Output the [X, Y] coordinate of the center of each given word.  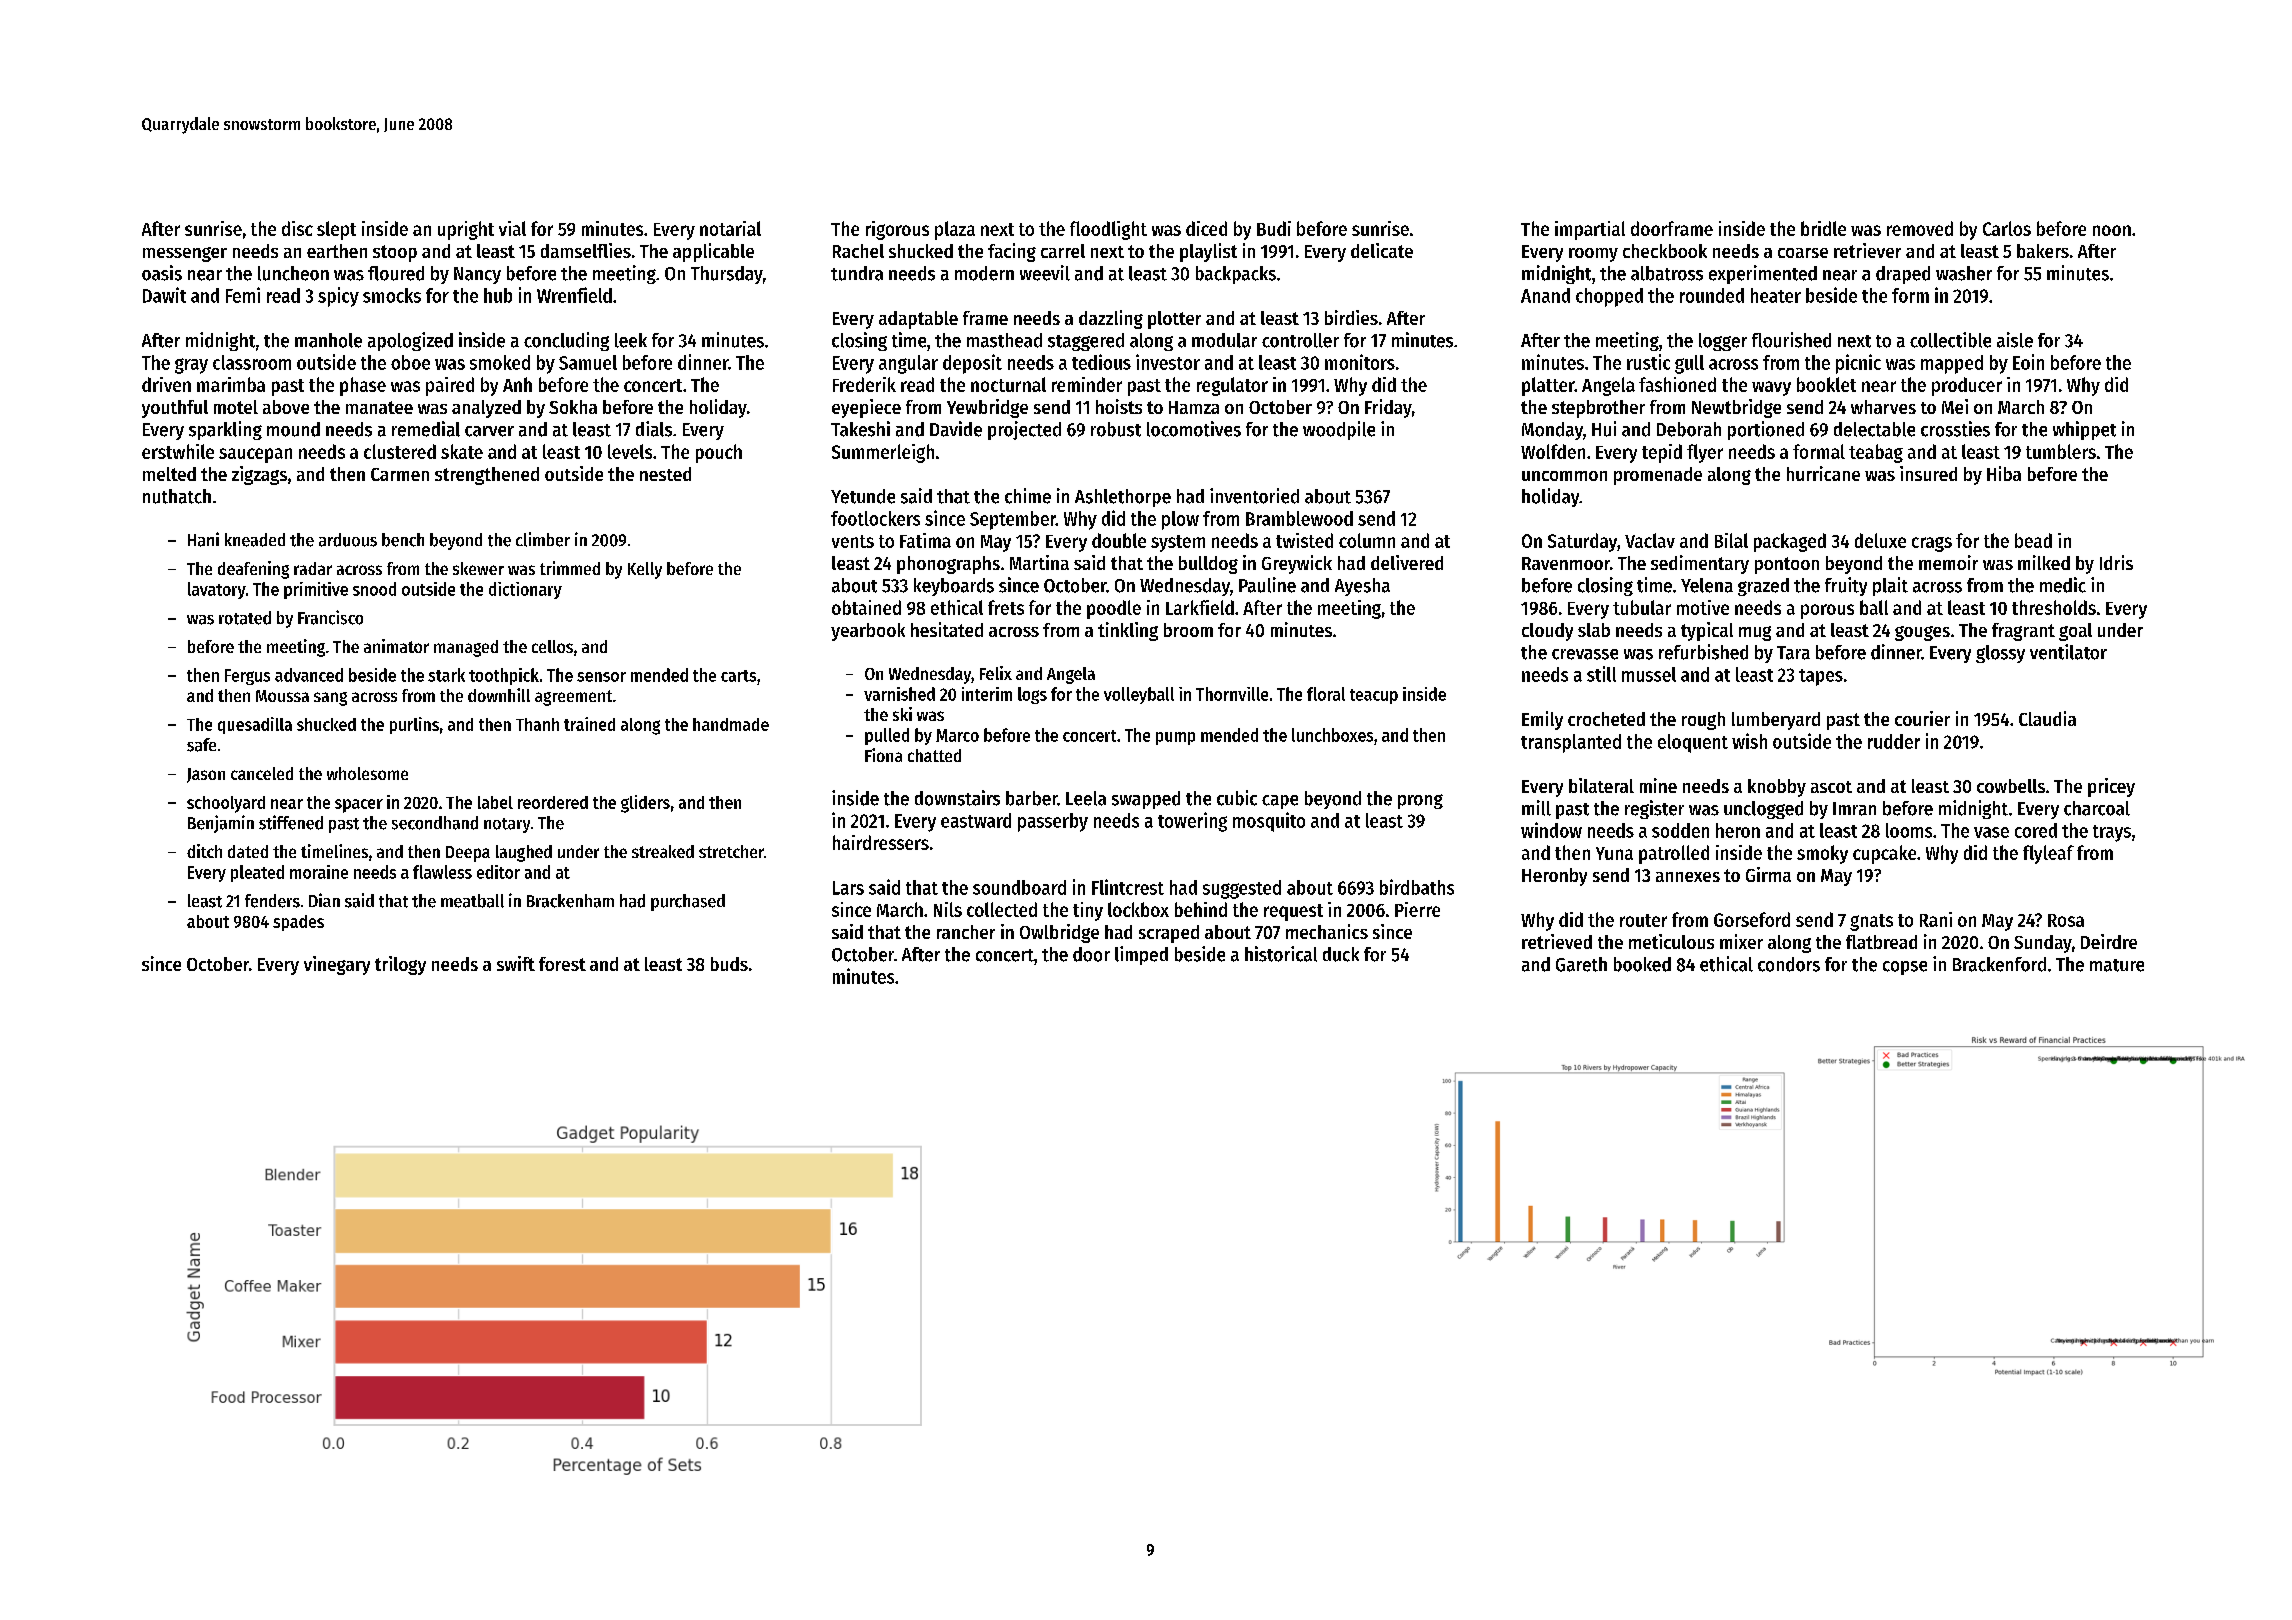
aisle [2015, 340]
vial [512, 228]
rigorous [897, 230]
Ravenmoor [1566, 563]
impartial [1590, 230]
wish [1749, 741]
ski [902, 714]
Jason [206, 775]
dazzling [1111, 319]
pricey [2111, 787]
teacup [1374, 696]
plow [1180, 520]
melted [169, 474]
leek [631, 340]
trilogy [400, 965]
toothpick [504, 676]
